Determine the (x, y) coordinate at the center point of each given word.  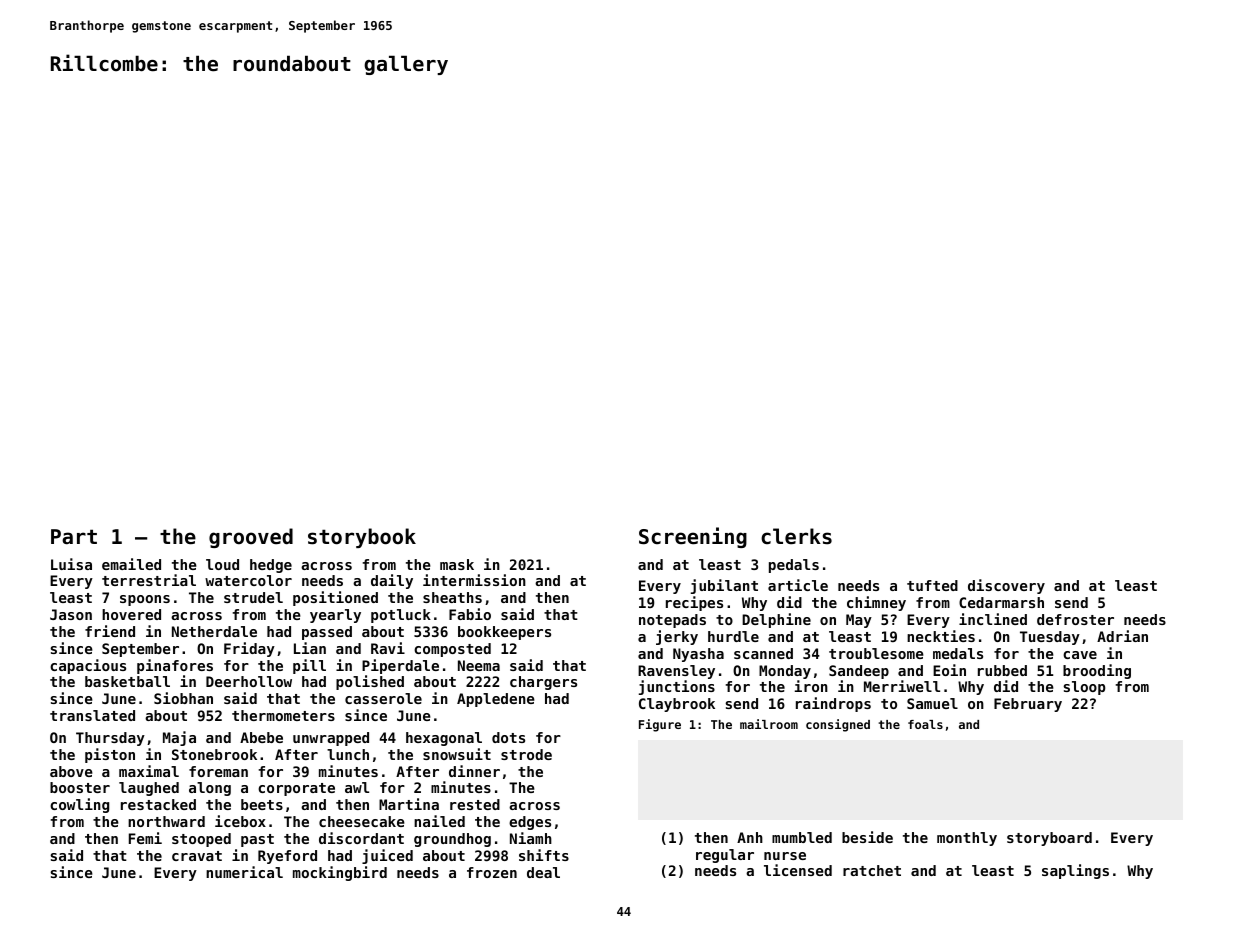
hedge (271, 566)
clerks (796, 536)
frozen (492, 872)
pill (309, 666)
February (1028, 705)
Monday (785, 672)
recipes (694, 603)
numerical (244, 872)
